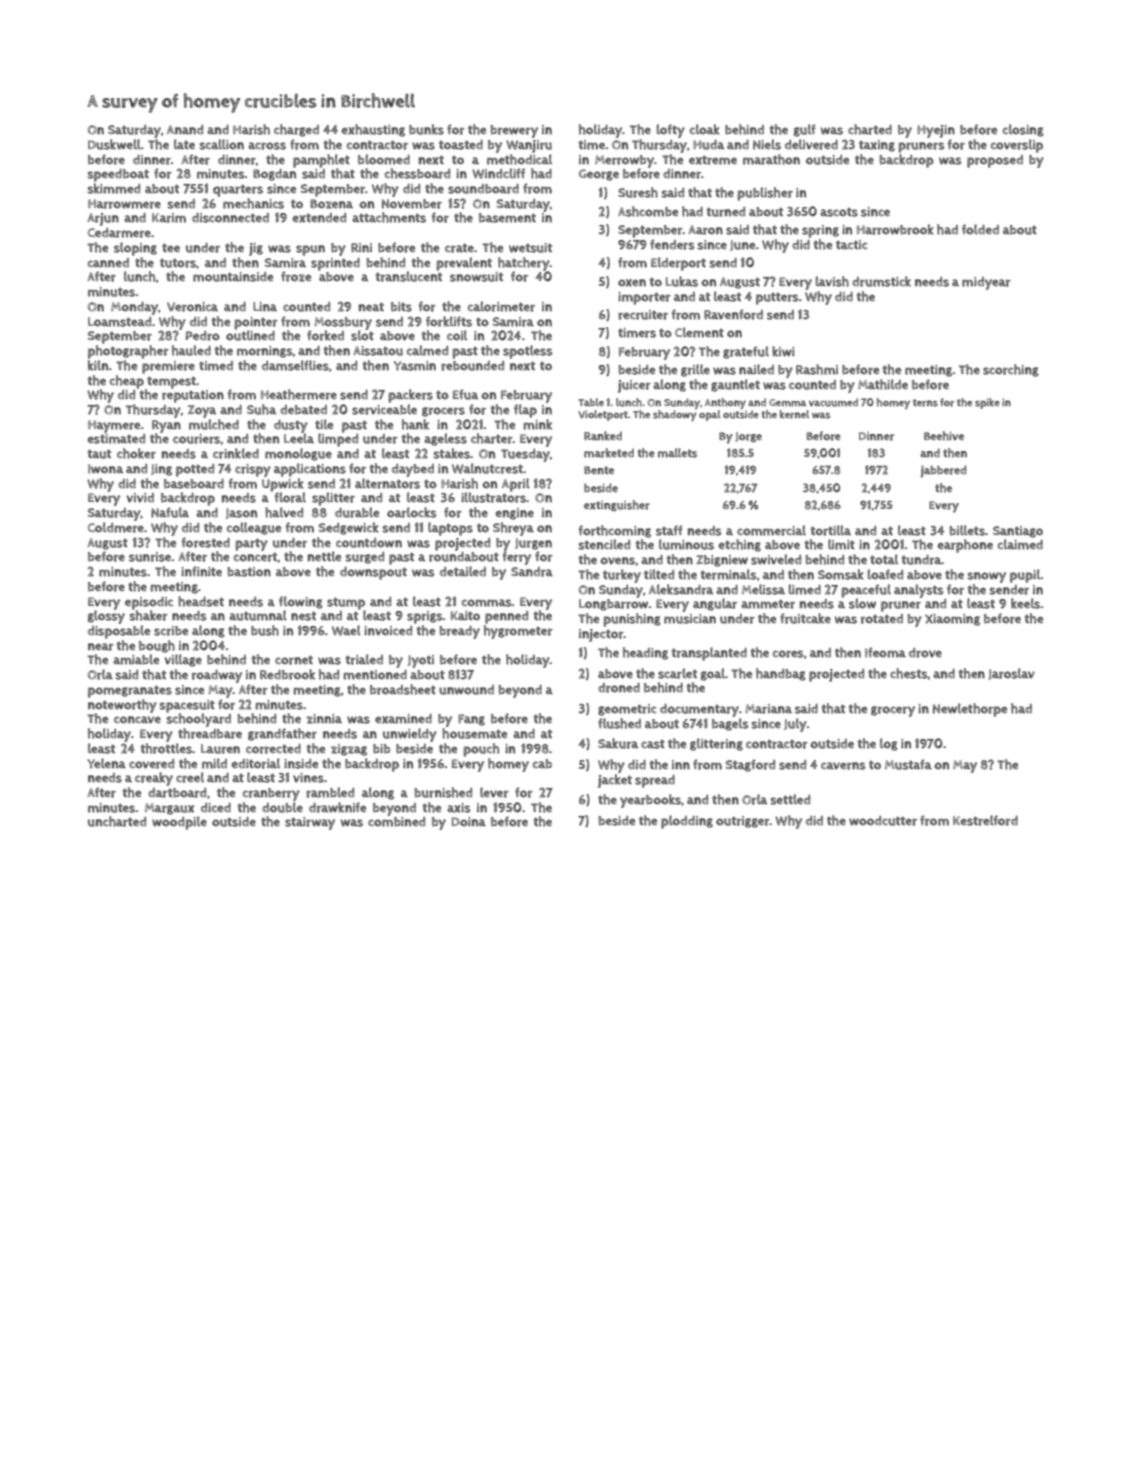  I want to click on turned, so click(726, 212).
